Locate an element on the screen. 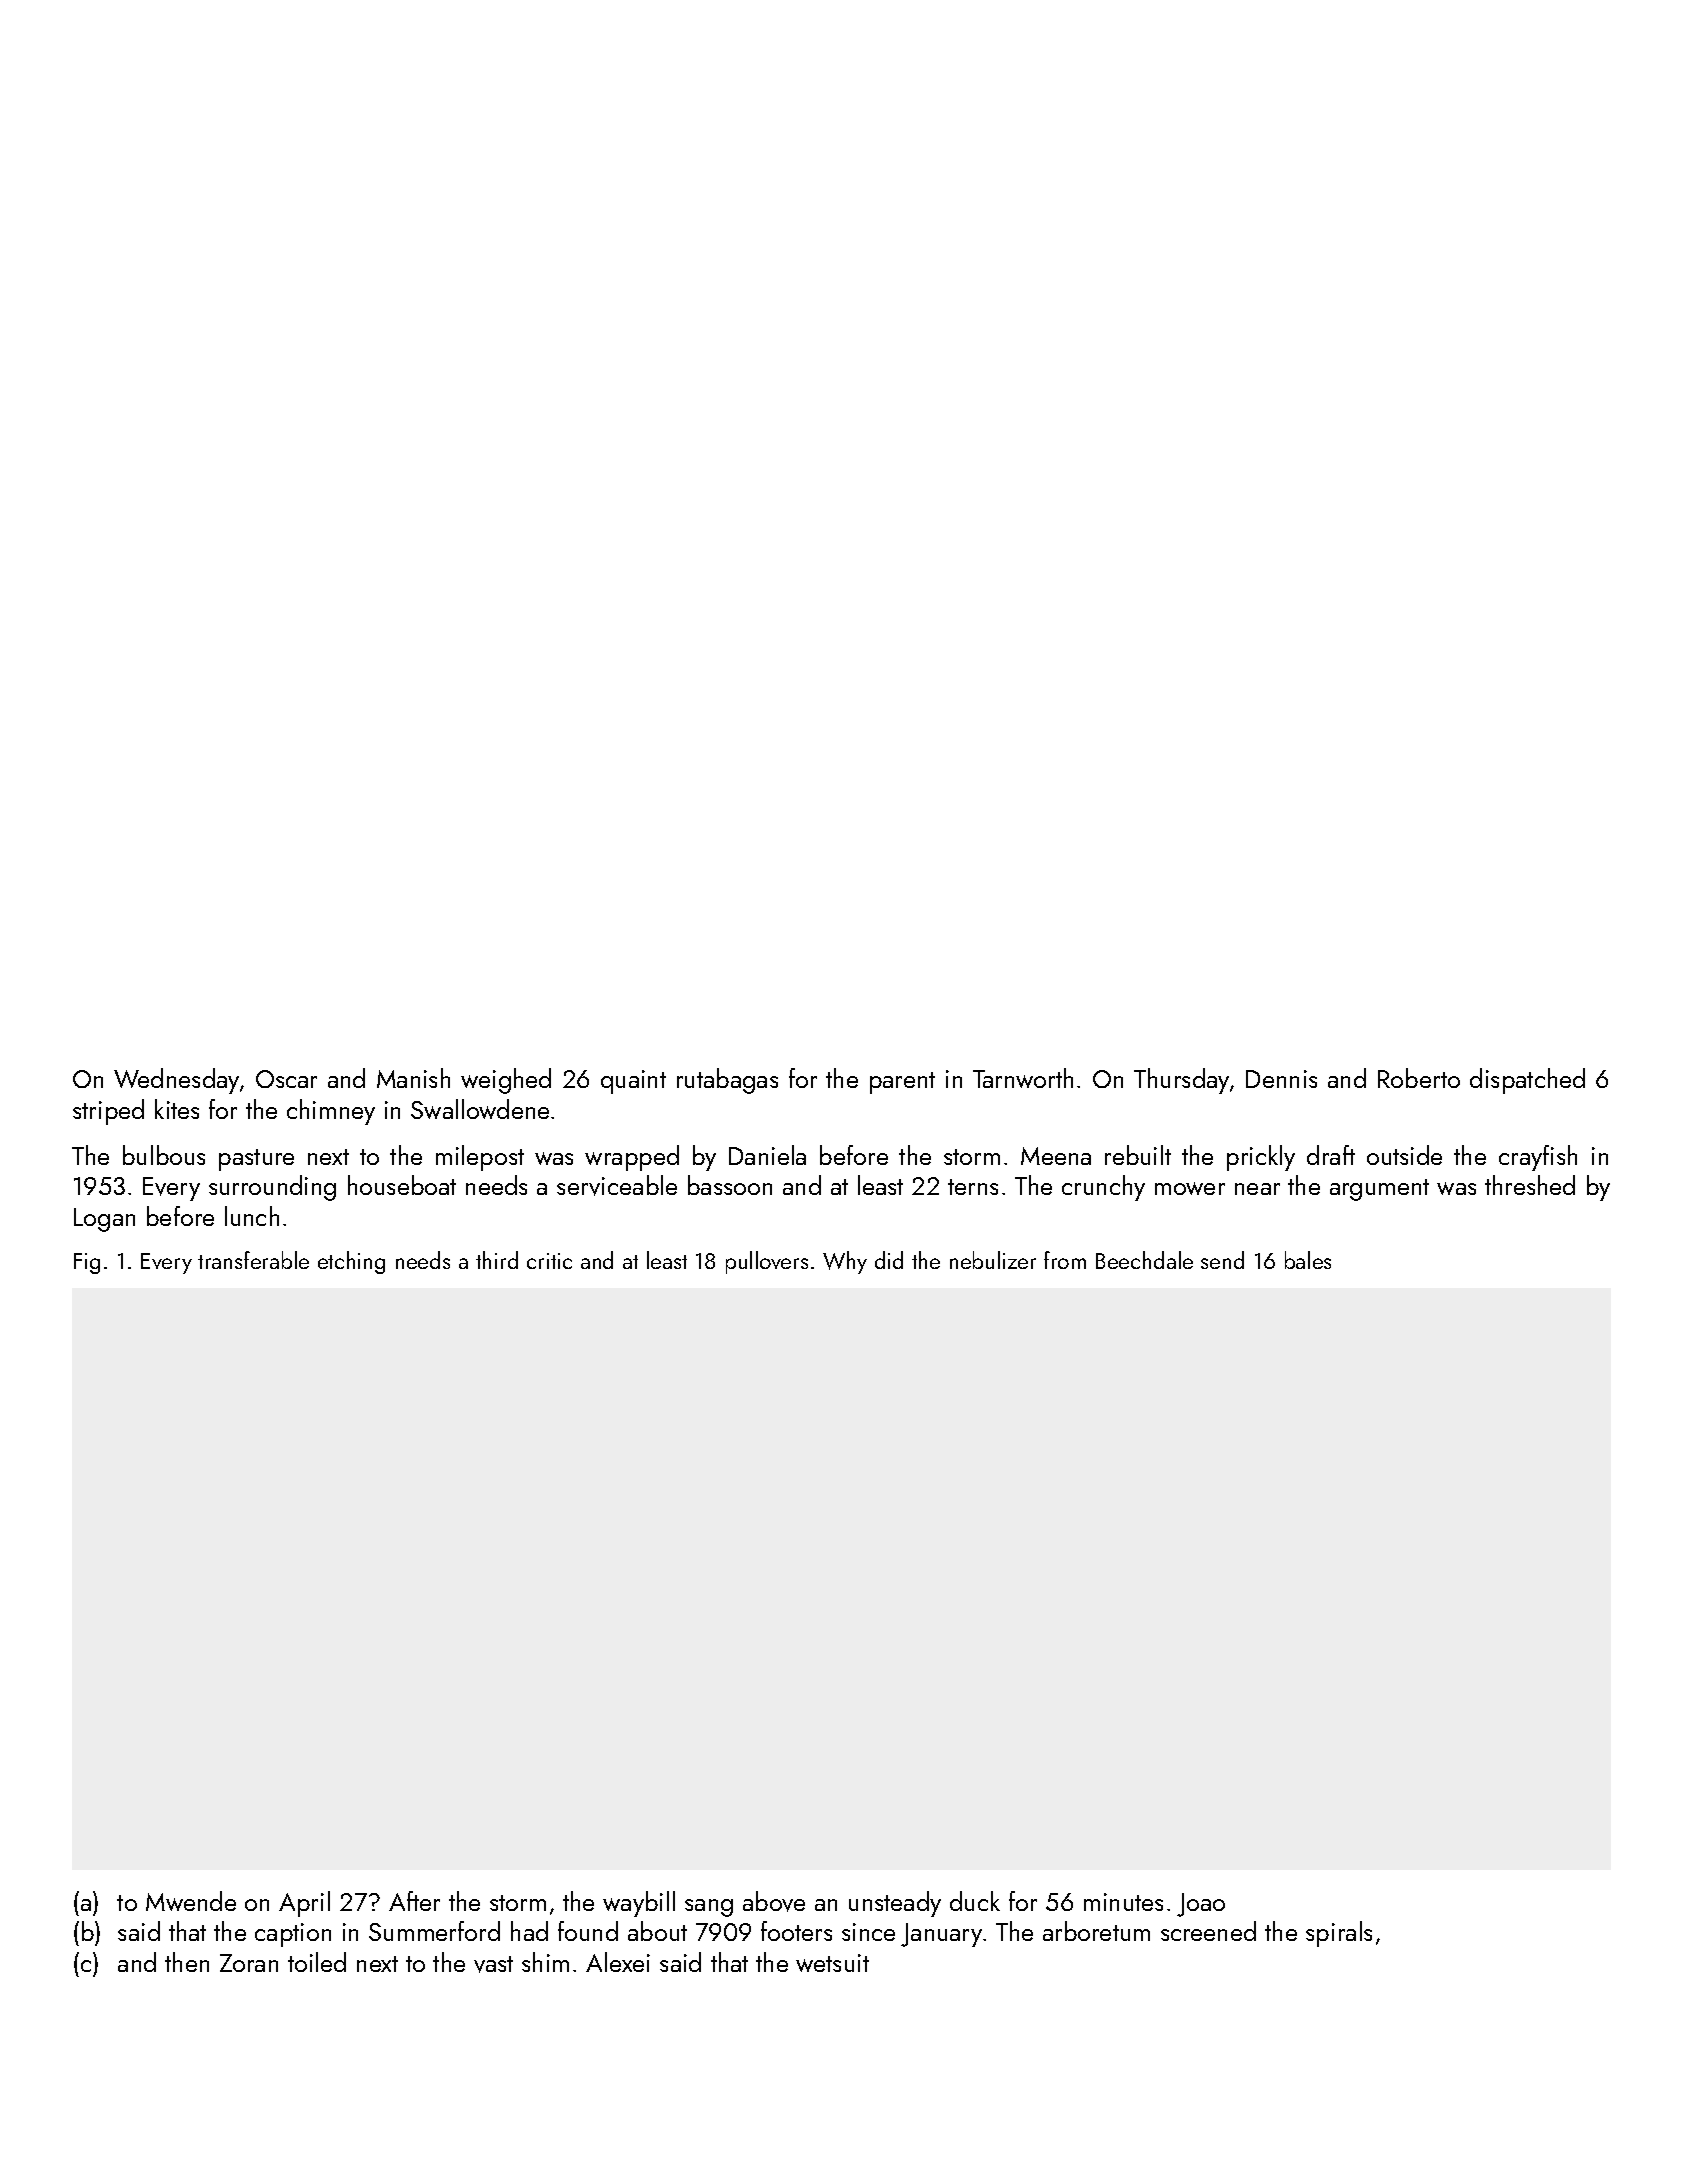  waybill is located at coordinates (639, 1904).
